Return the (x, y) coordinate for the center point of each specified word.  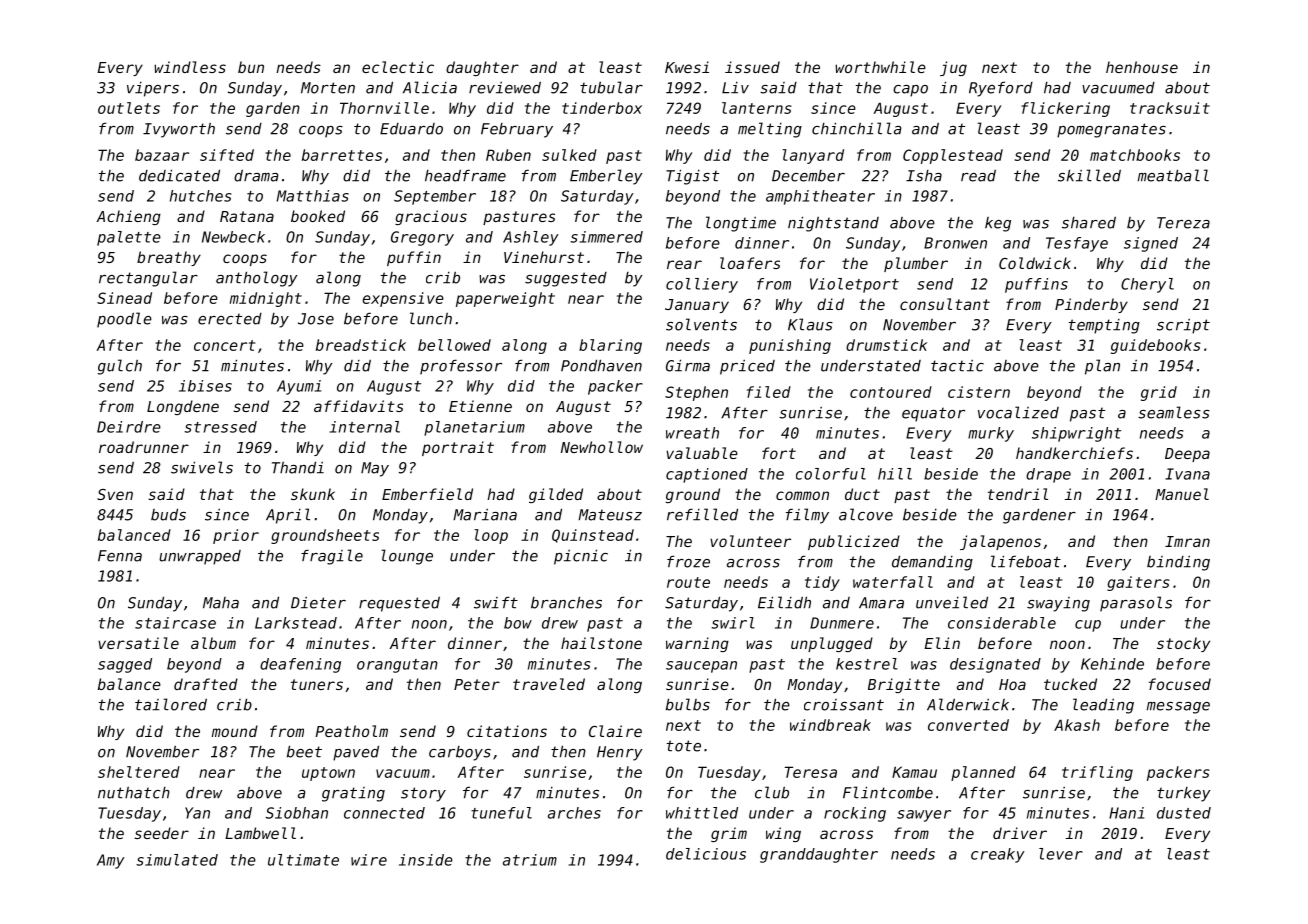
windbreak (830, 725)
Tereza (1183, 223)
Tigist (692, 177)
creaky (998, 855)
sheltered (139, 772)
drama (256, 176)
